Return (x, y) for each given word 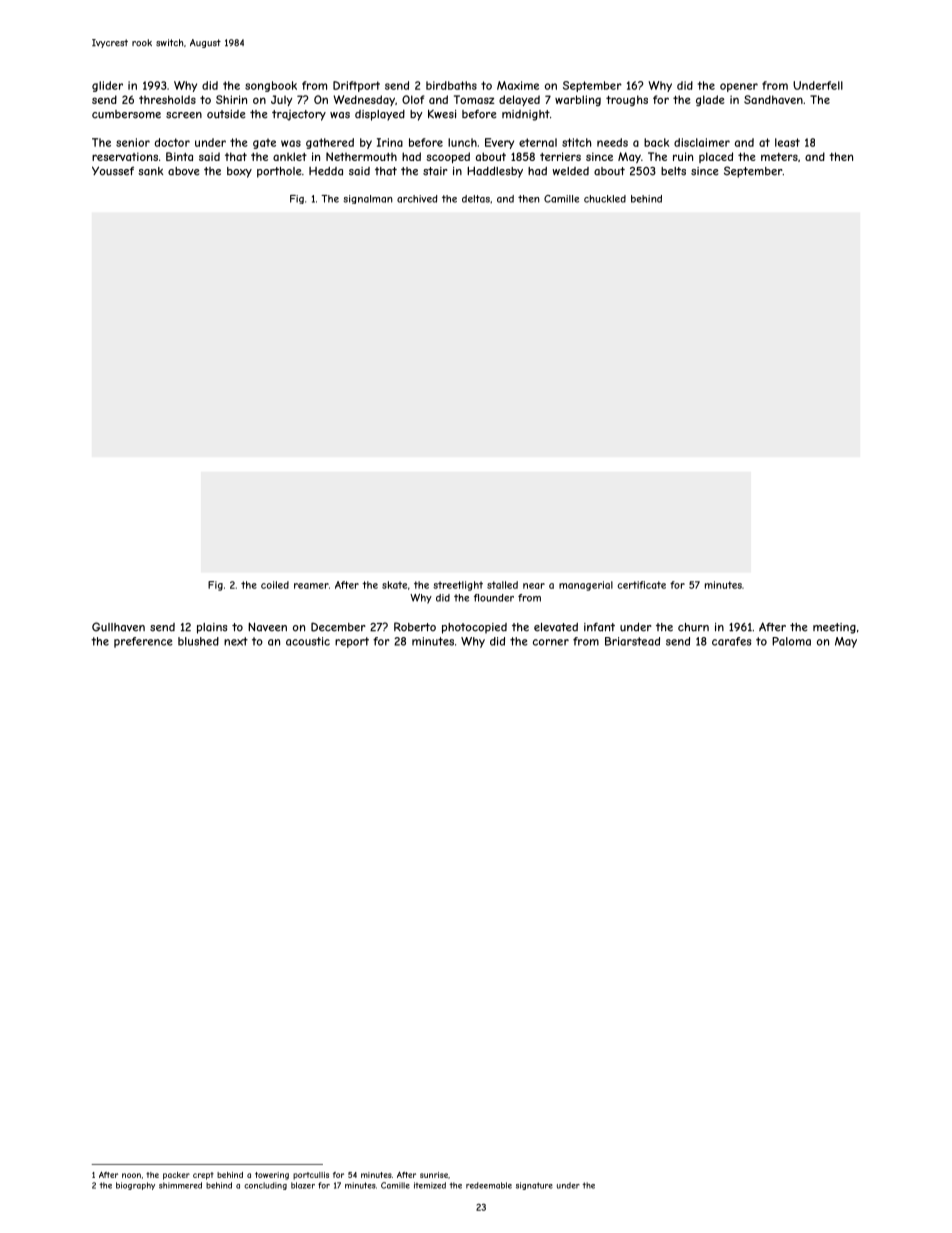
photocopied (474, 628)
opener (739, 87)
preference (143, 642)
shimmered (180, 1185)
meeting (834, 628)
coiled (275, 585)
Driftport (356, 86)
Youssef (113, 171)
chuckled (605, 199)
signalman (368, 199)
